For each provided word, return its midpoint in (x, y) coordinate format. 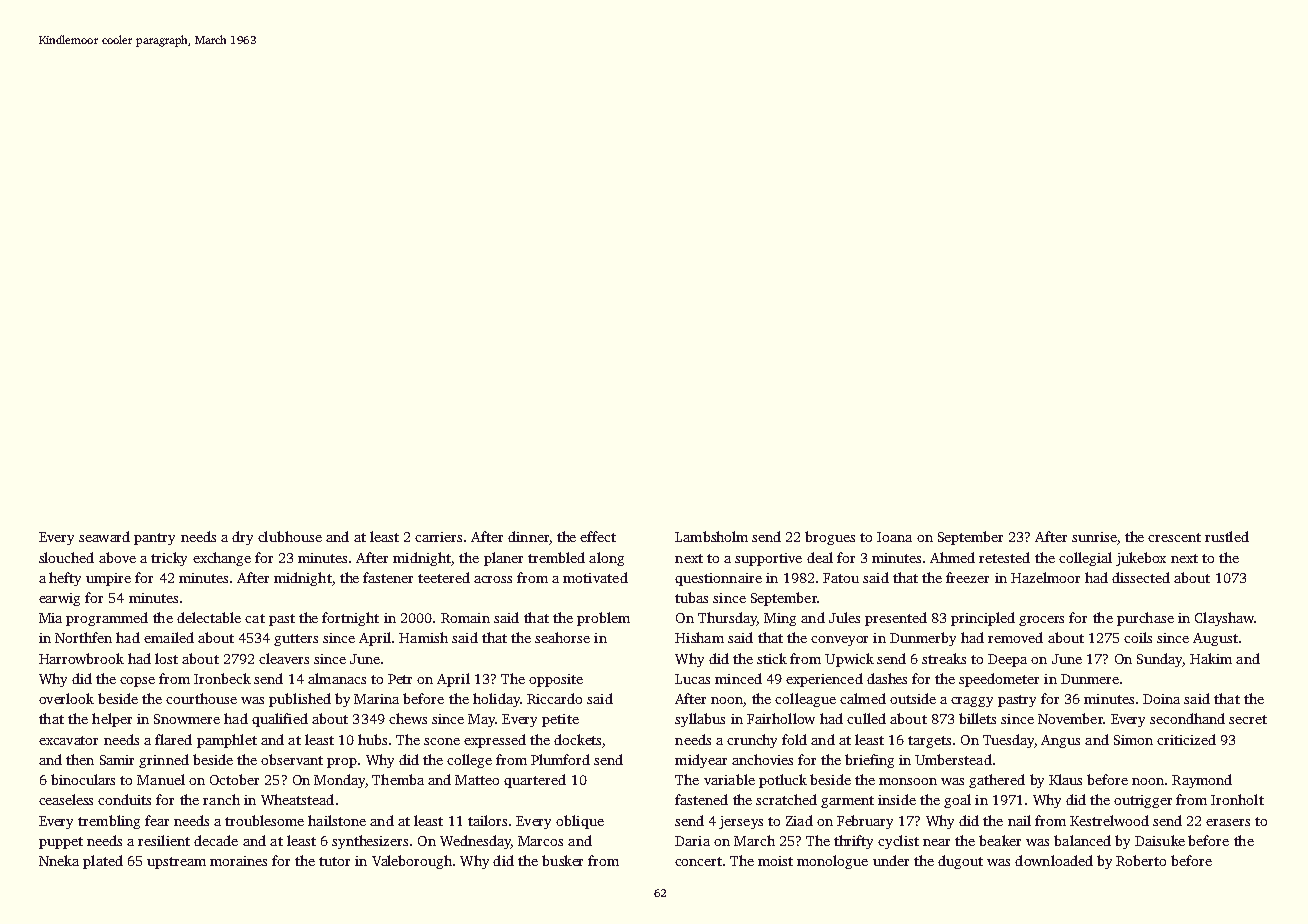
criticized (1186, 739)
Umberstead (953, 759)
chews (408, 718)
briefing (869, 761)
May (481, 720)
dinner (528, 536)
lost (166, 658)
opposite (556, 680)
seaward (104, 536)
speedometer (999, 680)
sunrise (1094, 537)
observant (292, 759)
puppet (61, 843)
